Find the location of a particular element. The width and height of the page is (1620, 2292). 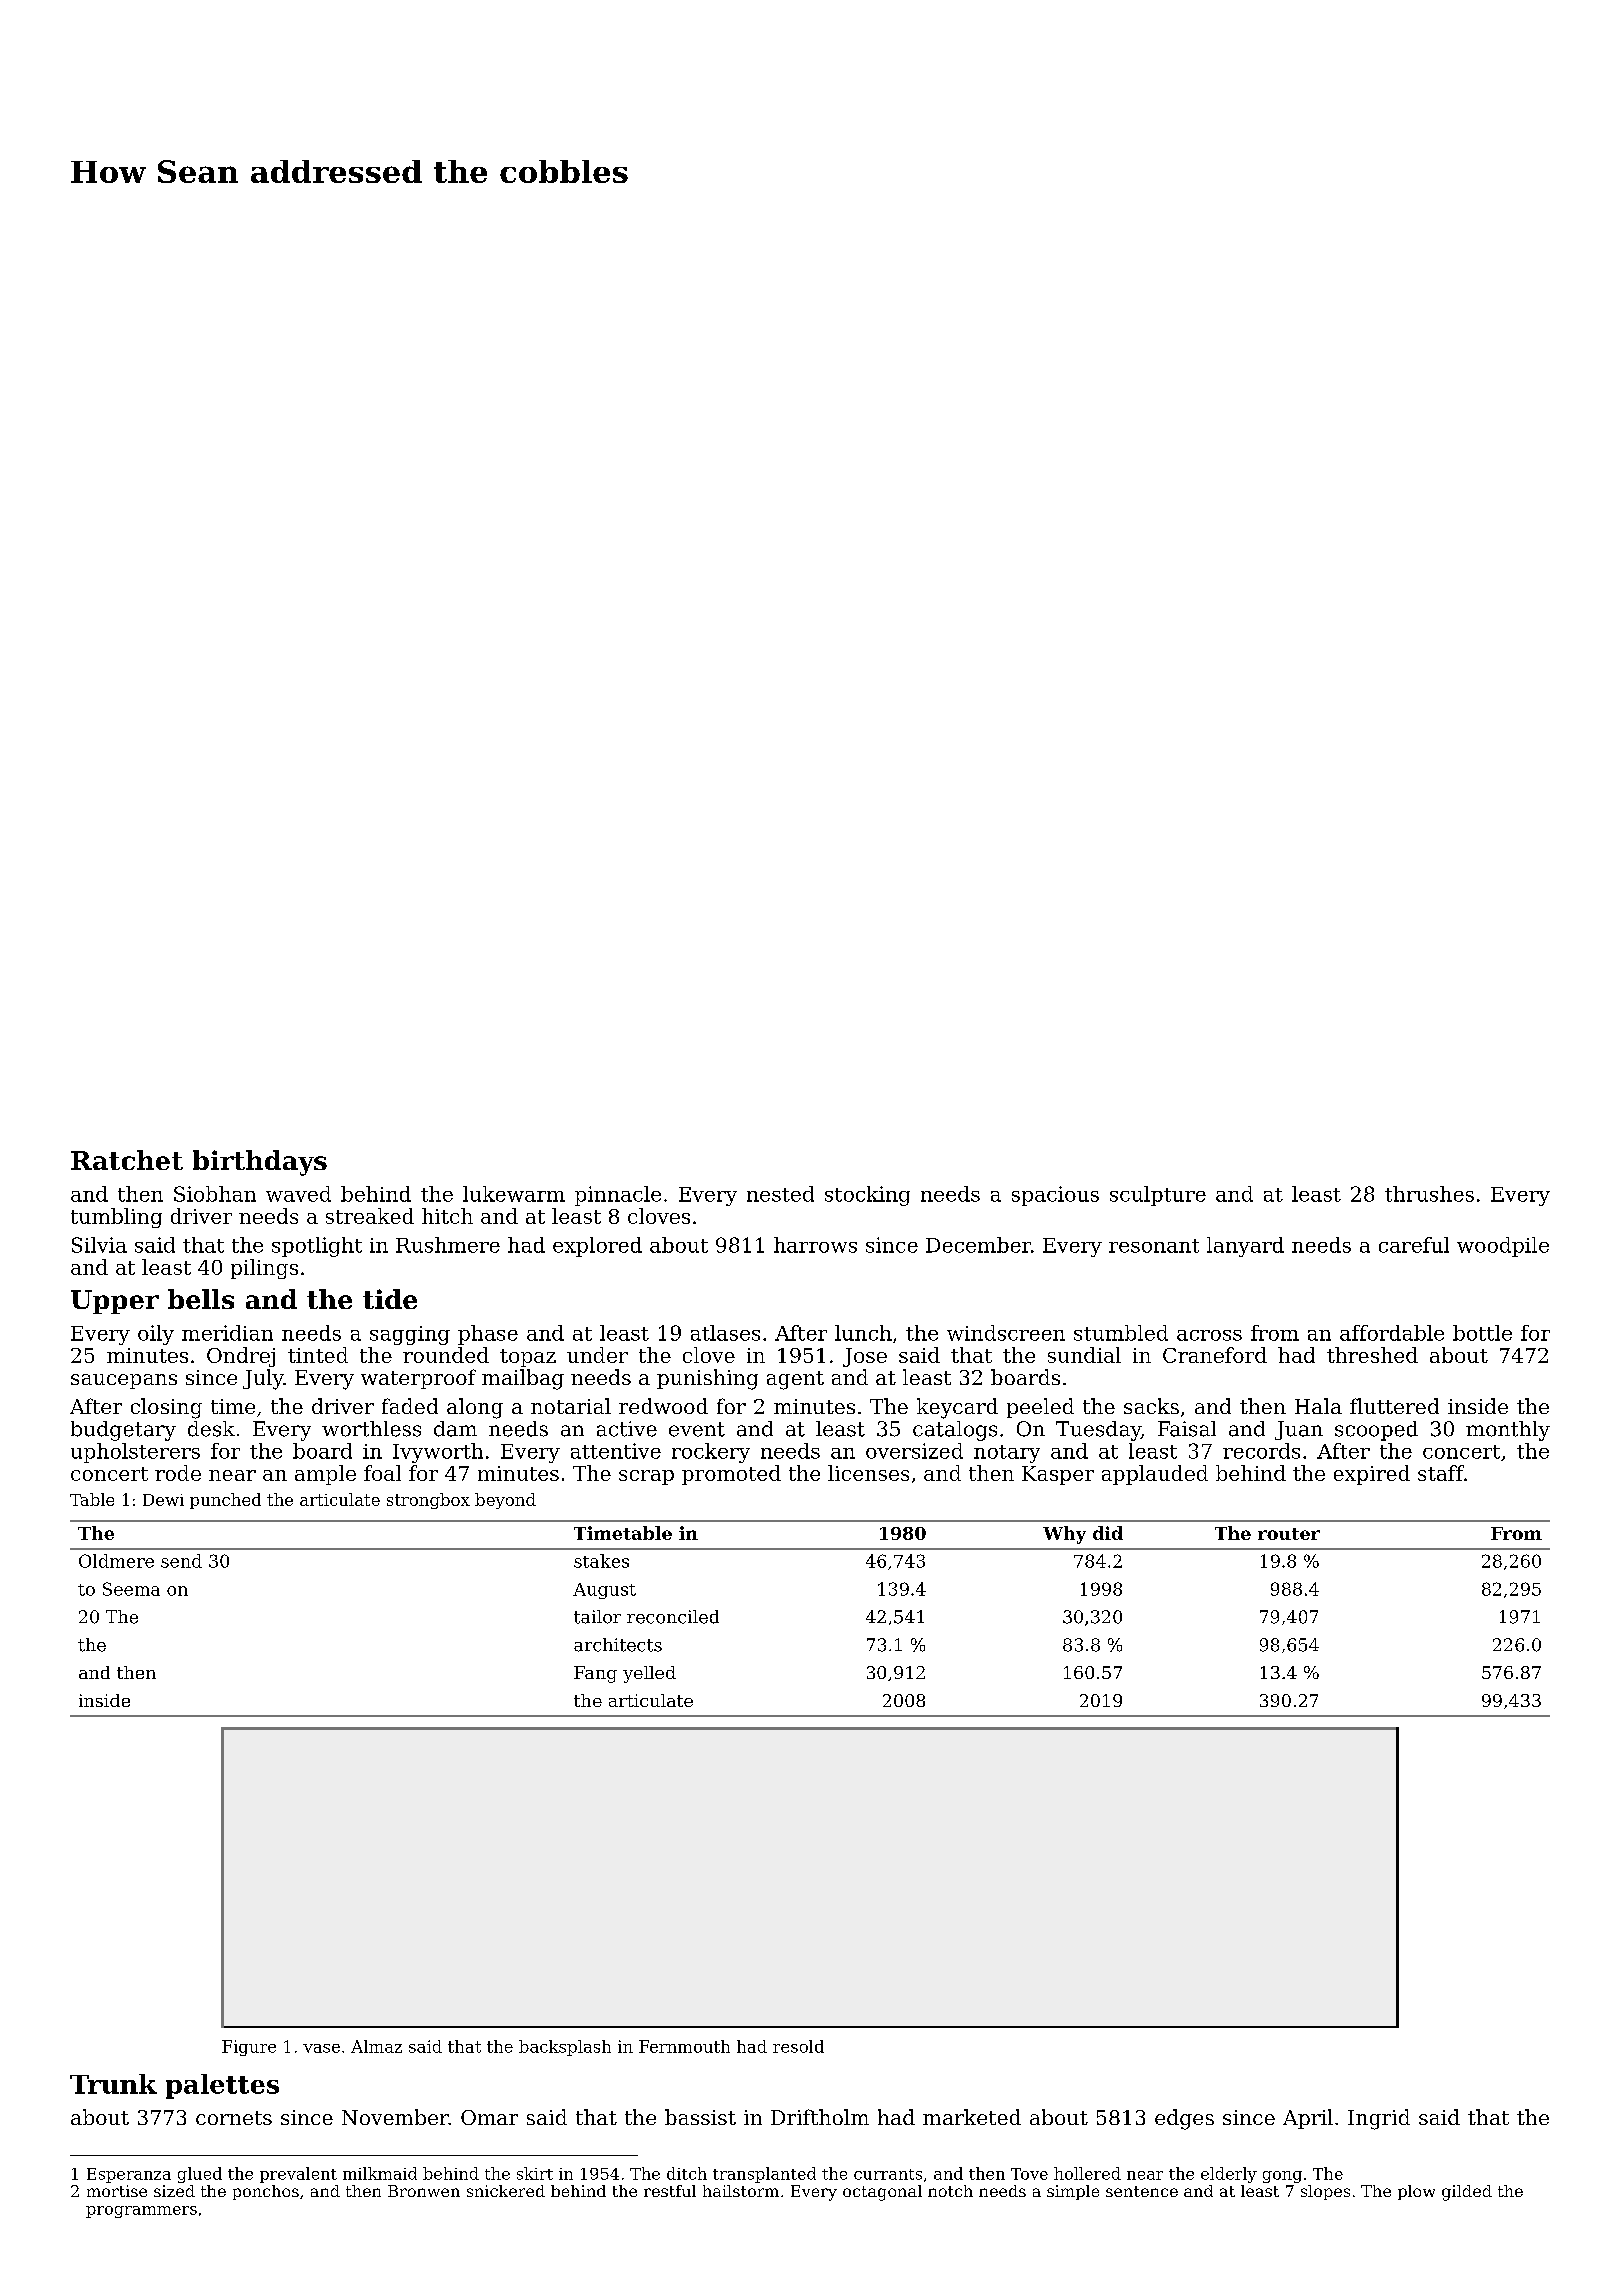

licenses is located at coordinates (868, 1473).
